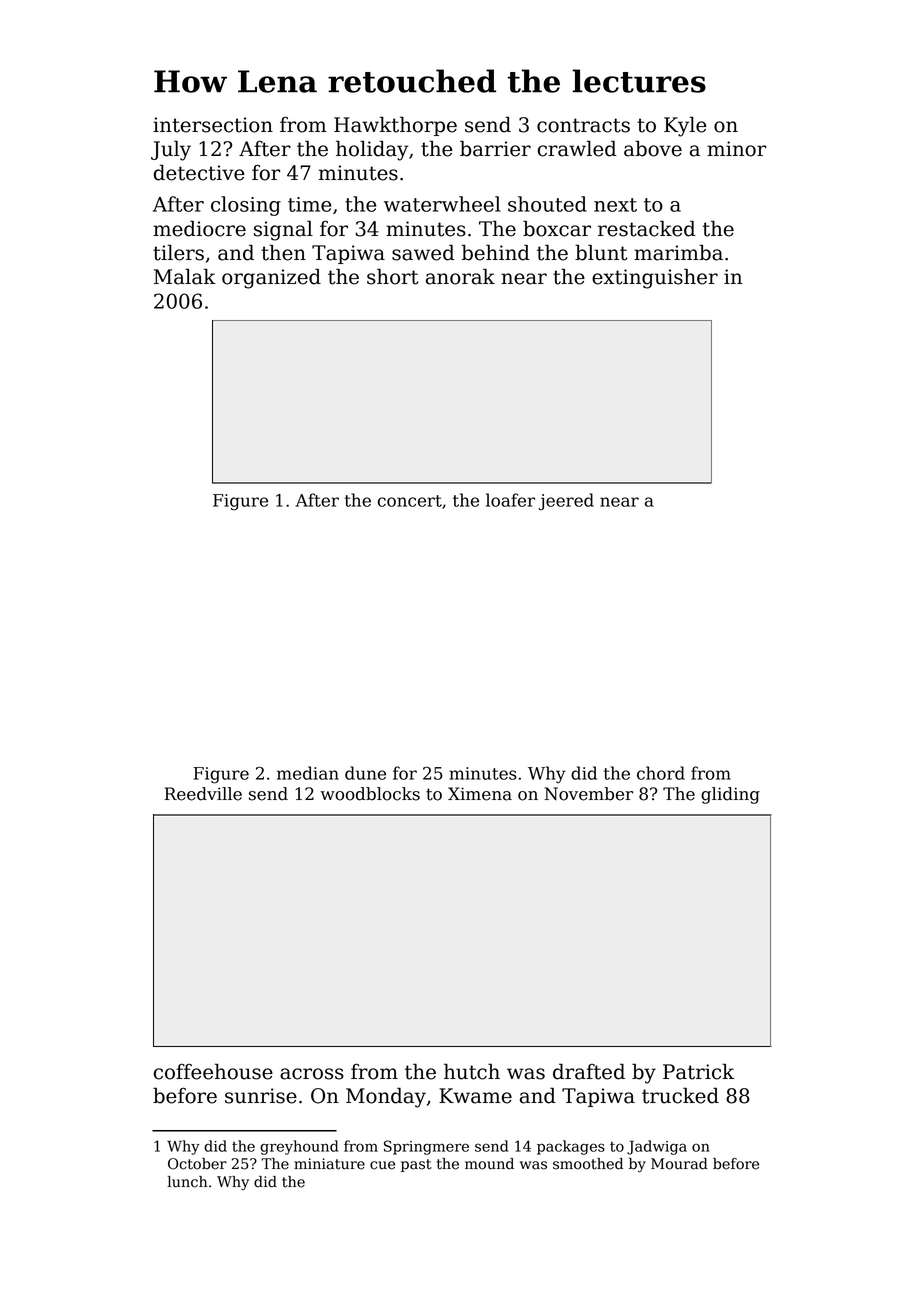  Describe the element at coordinates (329, 1164) in the document. I see `miniature` at that location.
